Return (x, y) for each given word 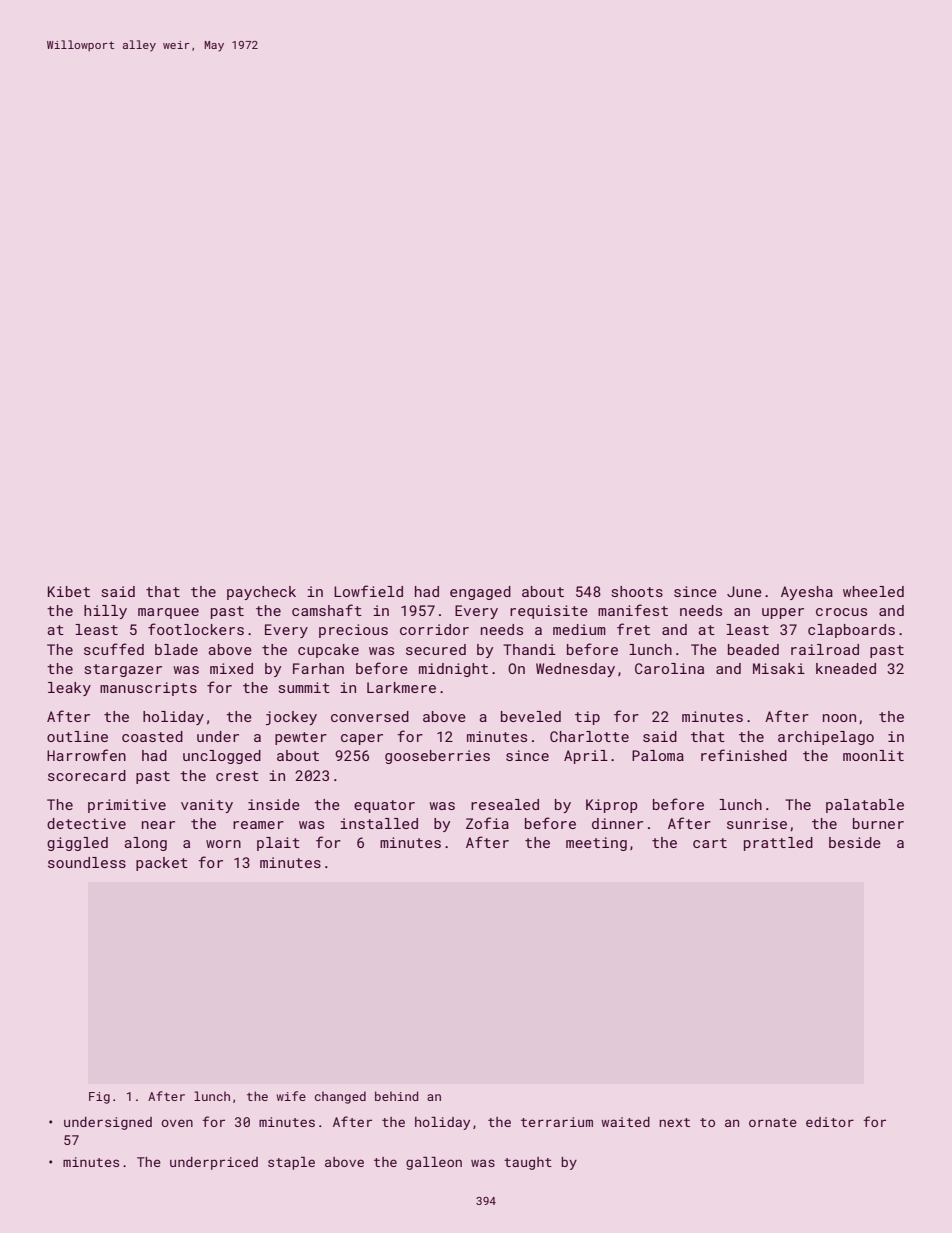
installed (379, 823)
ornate (773, 1122)
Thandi (529, 649)
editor (830, 1122)
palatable (865, 806)
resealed (505, 804)
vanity (207, 806)
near (158, 825)
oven (177, 1123)
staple (291, 1163)
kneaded (846, 668)
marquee (168, 613)
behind (396, 1096)
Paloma (658, 755)
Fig (99, 1098)
